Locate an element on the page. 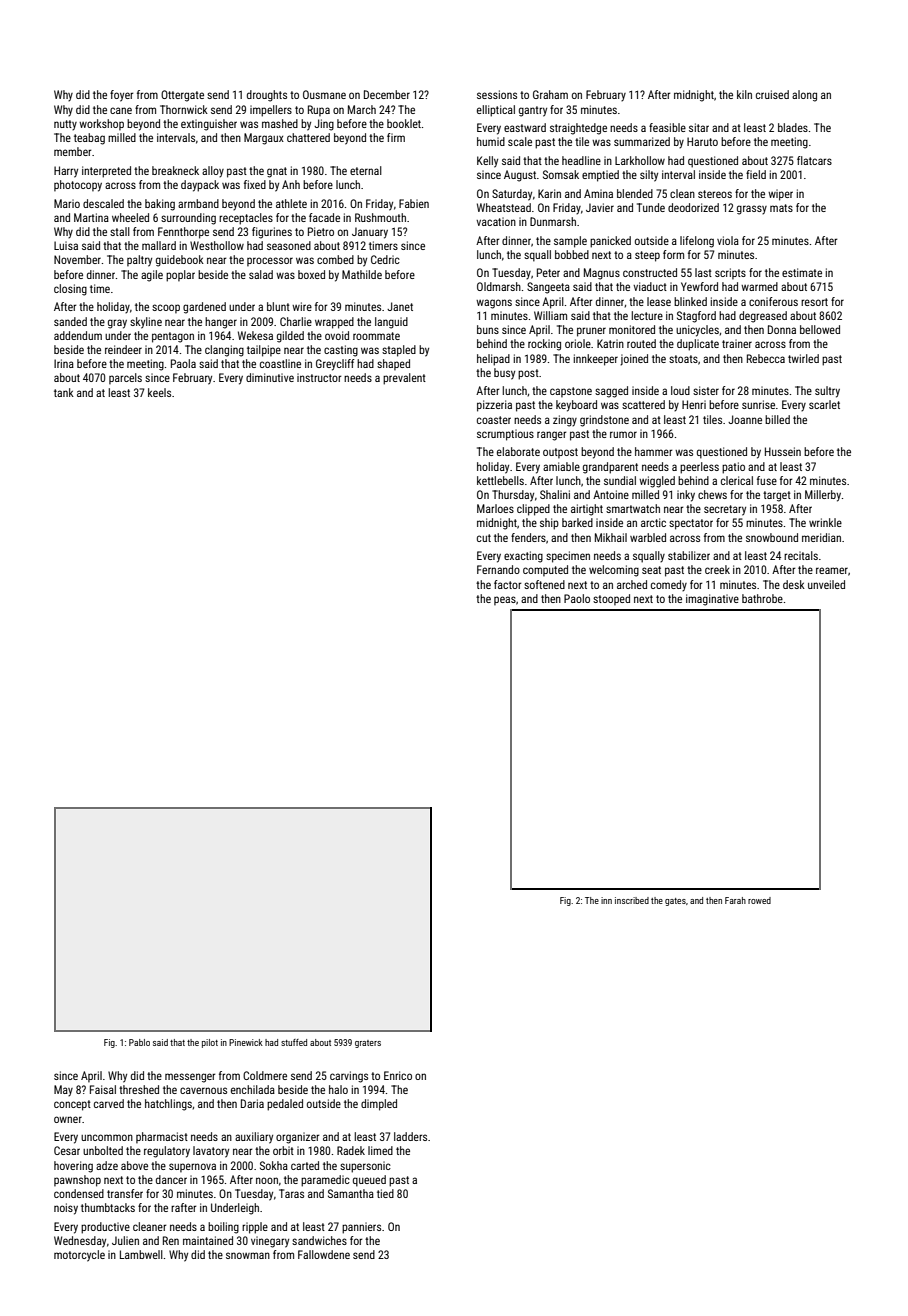  foyer is located at coordinates (122, 96).
